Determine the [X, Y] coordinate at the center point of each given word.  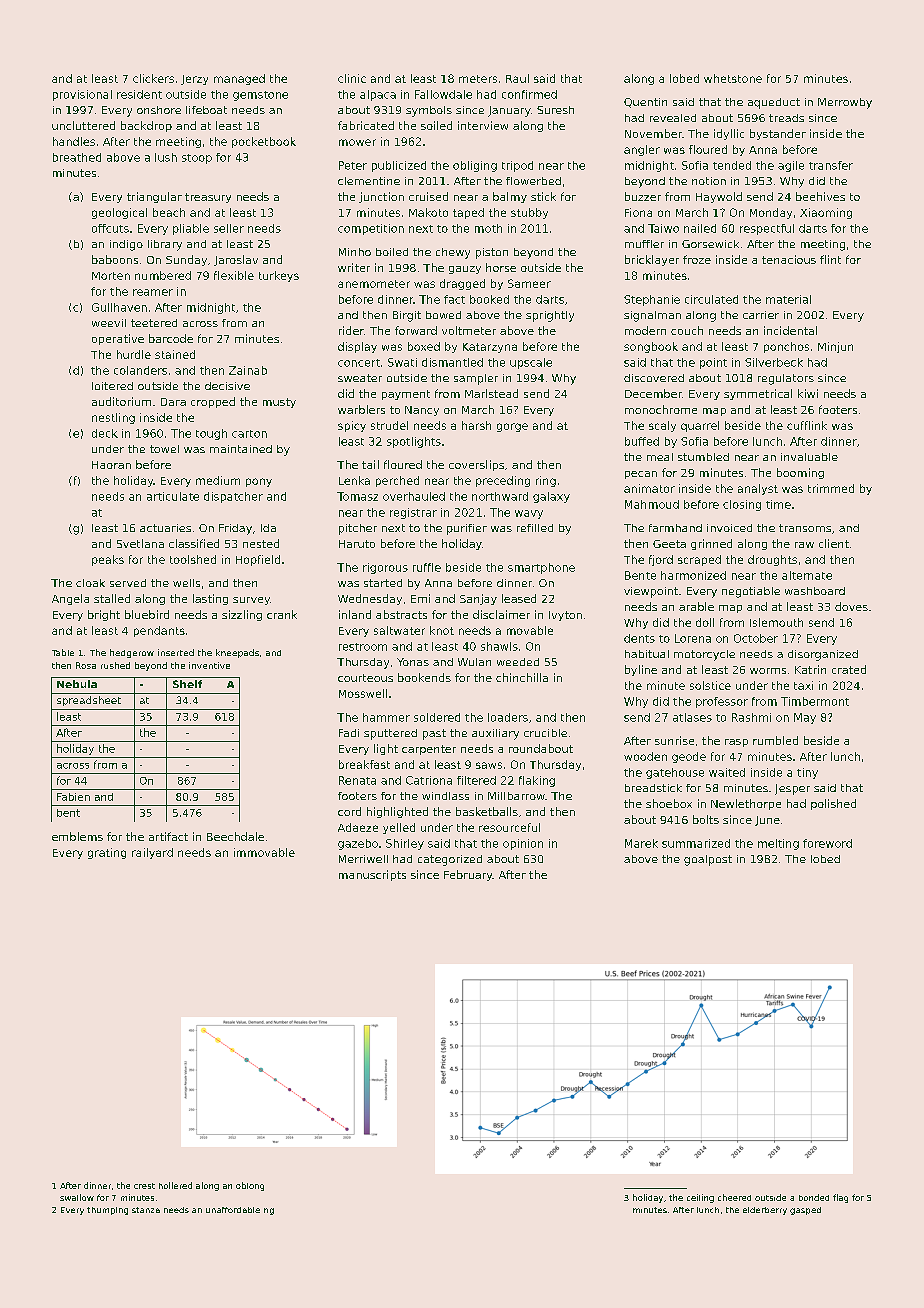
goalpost [708, 860]
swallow [77, 1197]
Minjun [835, 347]
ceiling [700, 1198]
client [834, 543]
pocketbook [264, 142]
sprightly [550, 316]
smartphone [541, 568]
